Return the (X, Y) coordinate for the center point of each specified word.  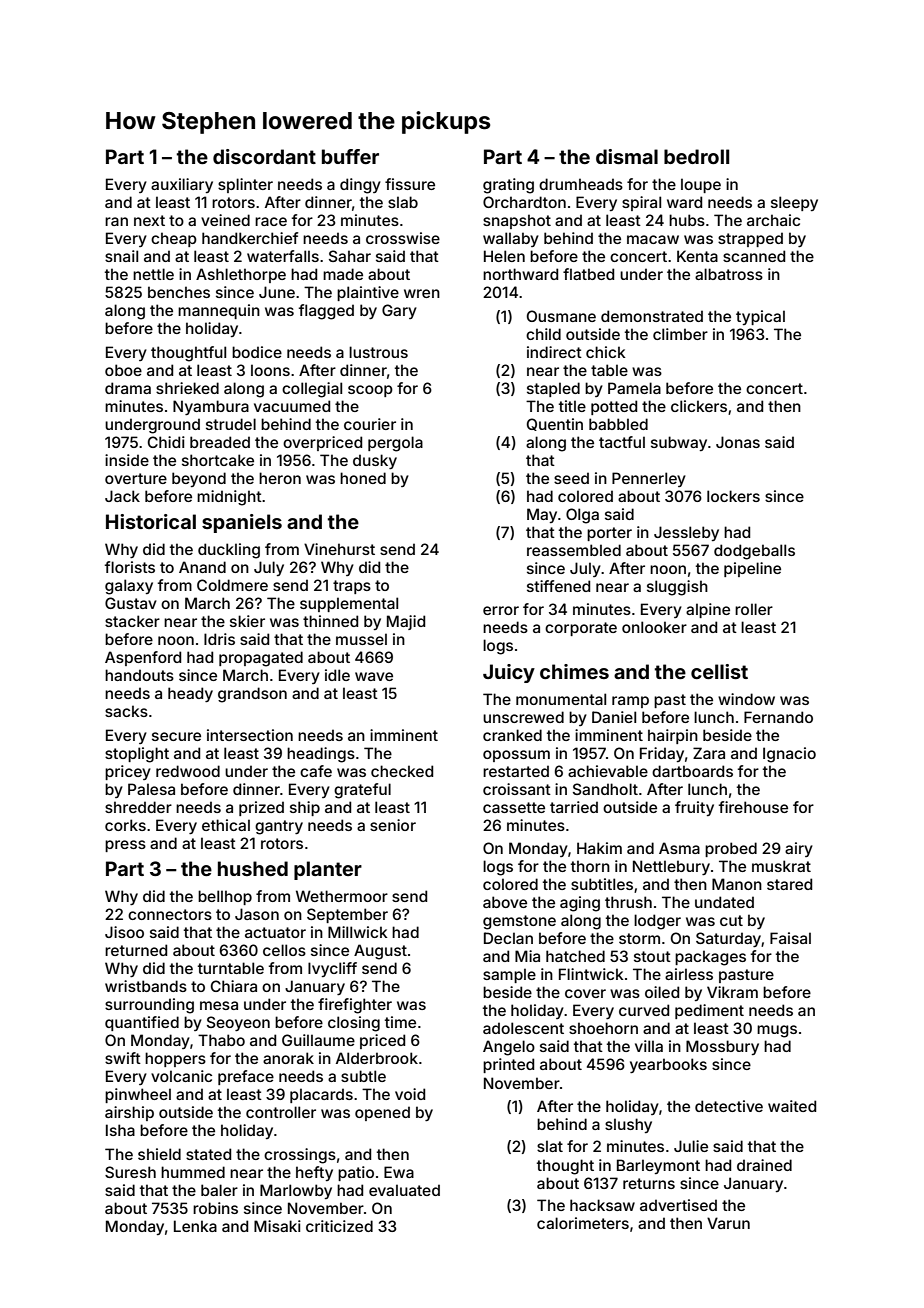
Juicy (509, 673)
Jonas (738, 442)
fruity (694, 808)
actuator (275, 932)
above (505, 902)
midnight (229, 498)
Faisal (790, 938)
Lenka (195, 1226)
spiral (641, 203)
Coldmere (232, 585)
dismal (627, 156)
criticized (339, 1226)
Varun (728, 1223)
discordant (264, 156)
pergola (395, 444)
